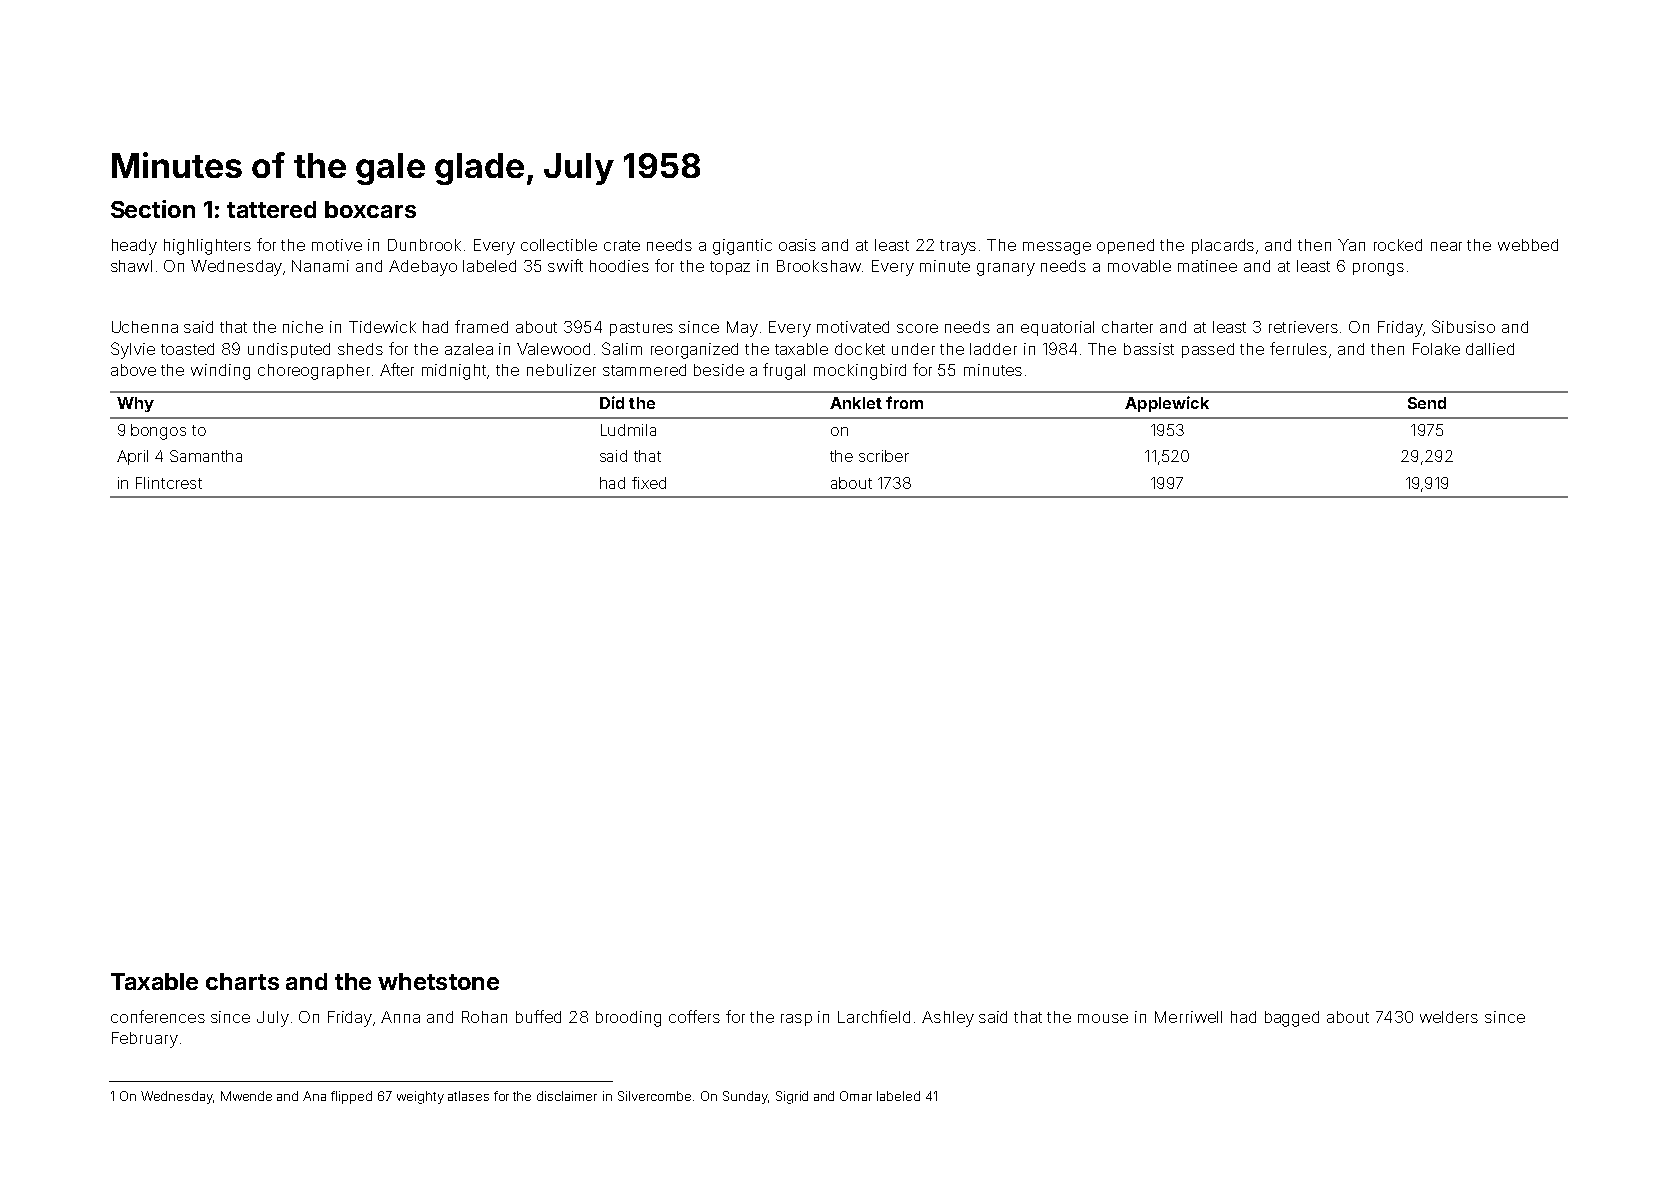 This document has width=1677, height=1186. I want to click on fixed, so click(649, 483).
